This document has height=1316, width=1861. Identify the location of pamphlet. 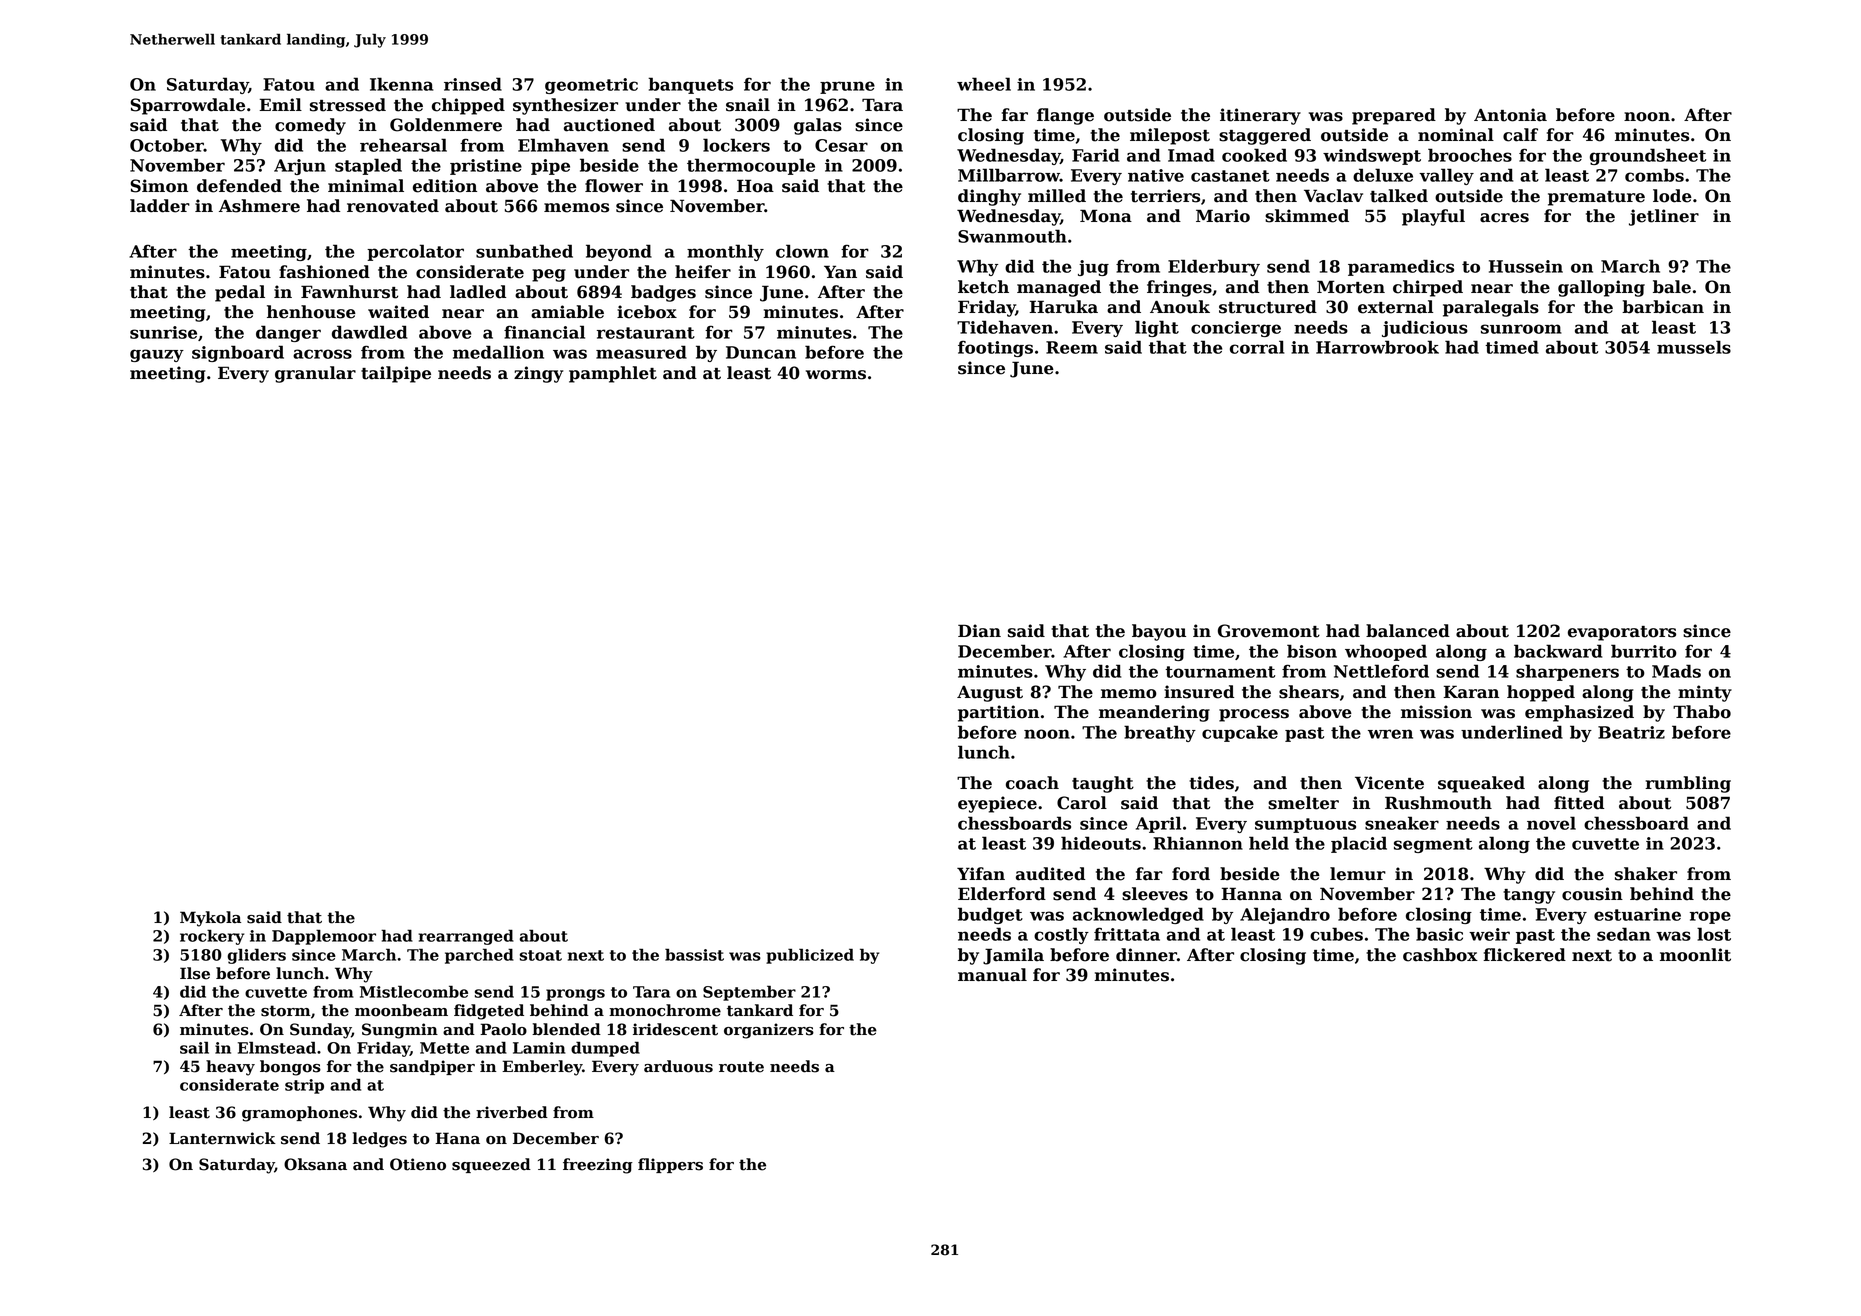
(613, 374).
